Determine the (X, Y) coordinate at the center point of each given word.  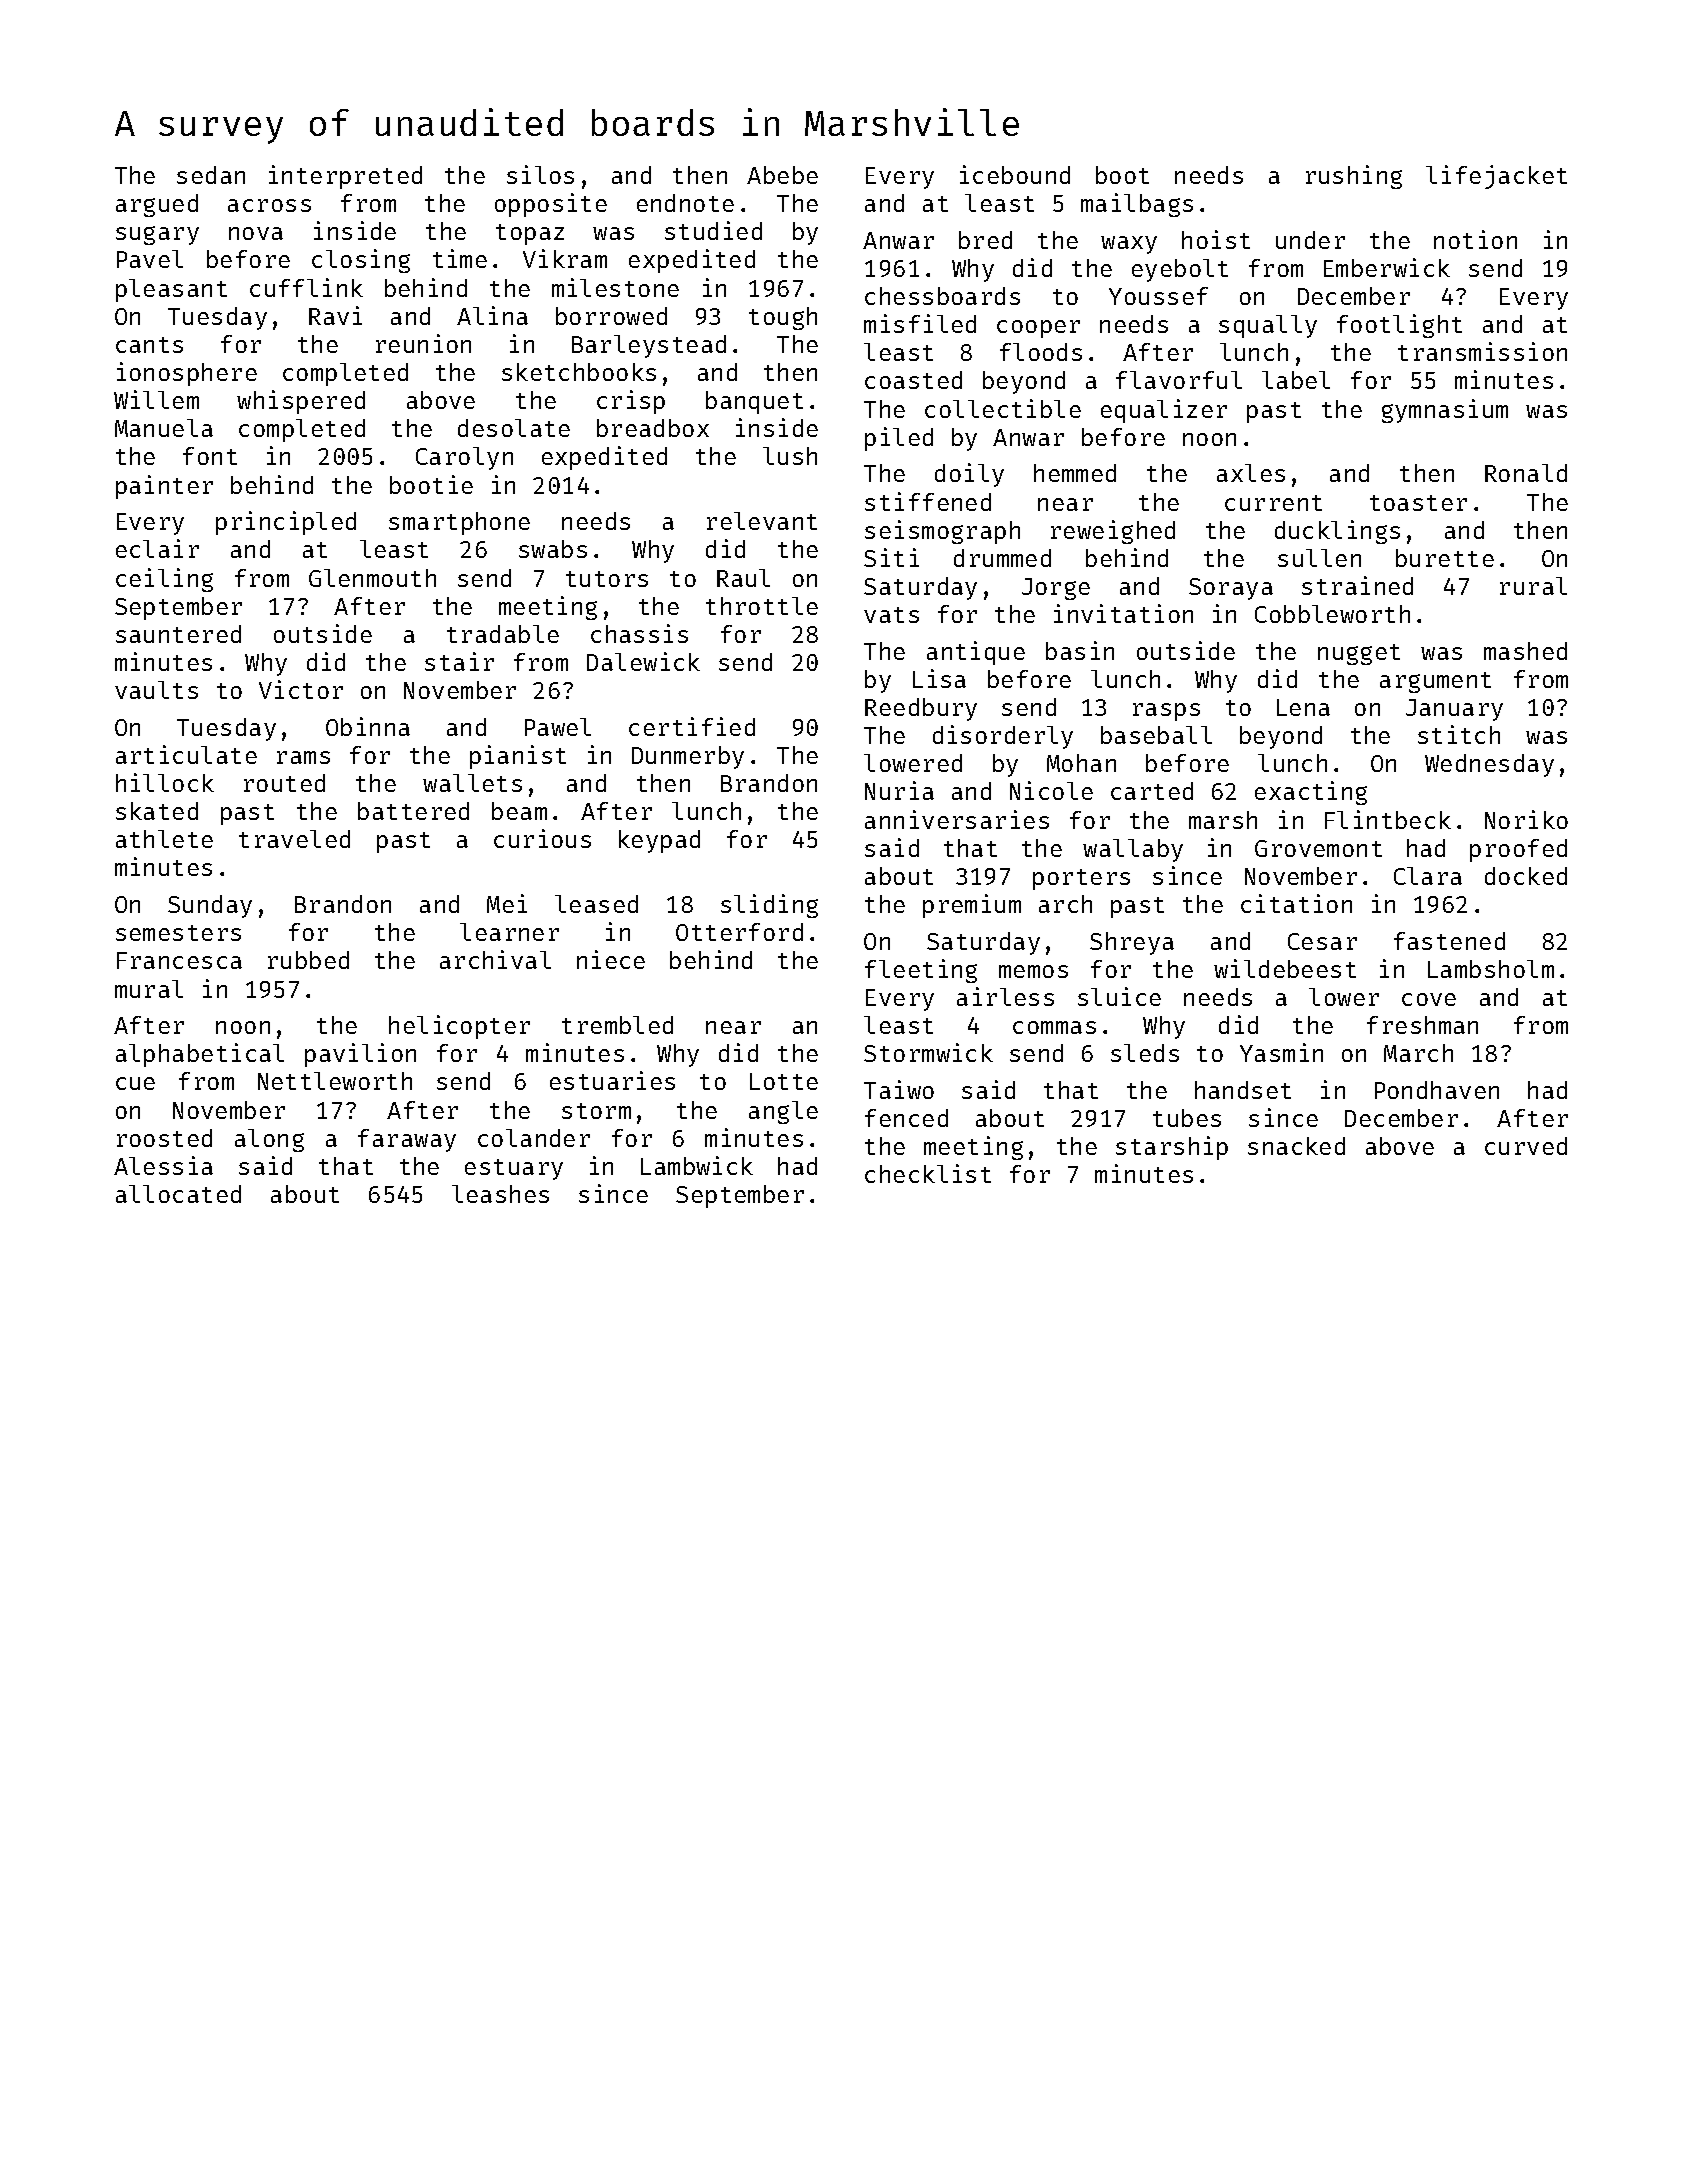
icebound (1015, 174)
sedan (211, 175)
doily (969, 475)
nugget (1359, 654)
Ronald (1526, 473)
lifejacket (1496, 177)
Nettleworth (335, 1081)
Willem (156, 399)
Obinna (368, 726)
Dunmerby (688, 757)
